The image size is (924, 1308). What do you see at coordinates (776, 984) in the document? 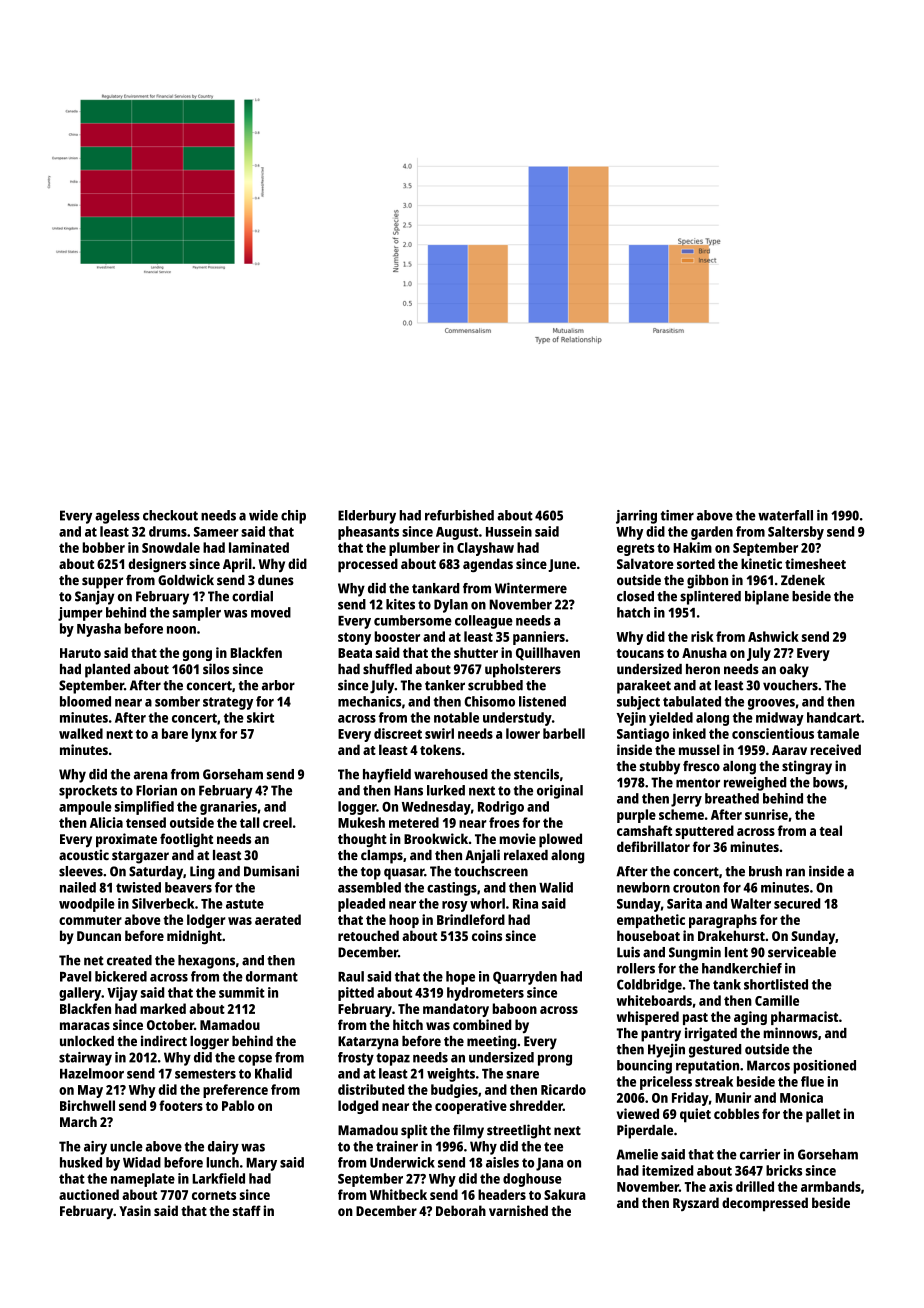
I see `shortlisted` at bounding box center [776, 984].
